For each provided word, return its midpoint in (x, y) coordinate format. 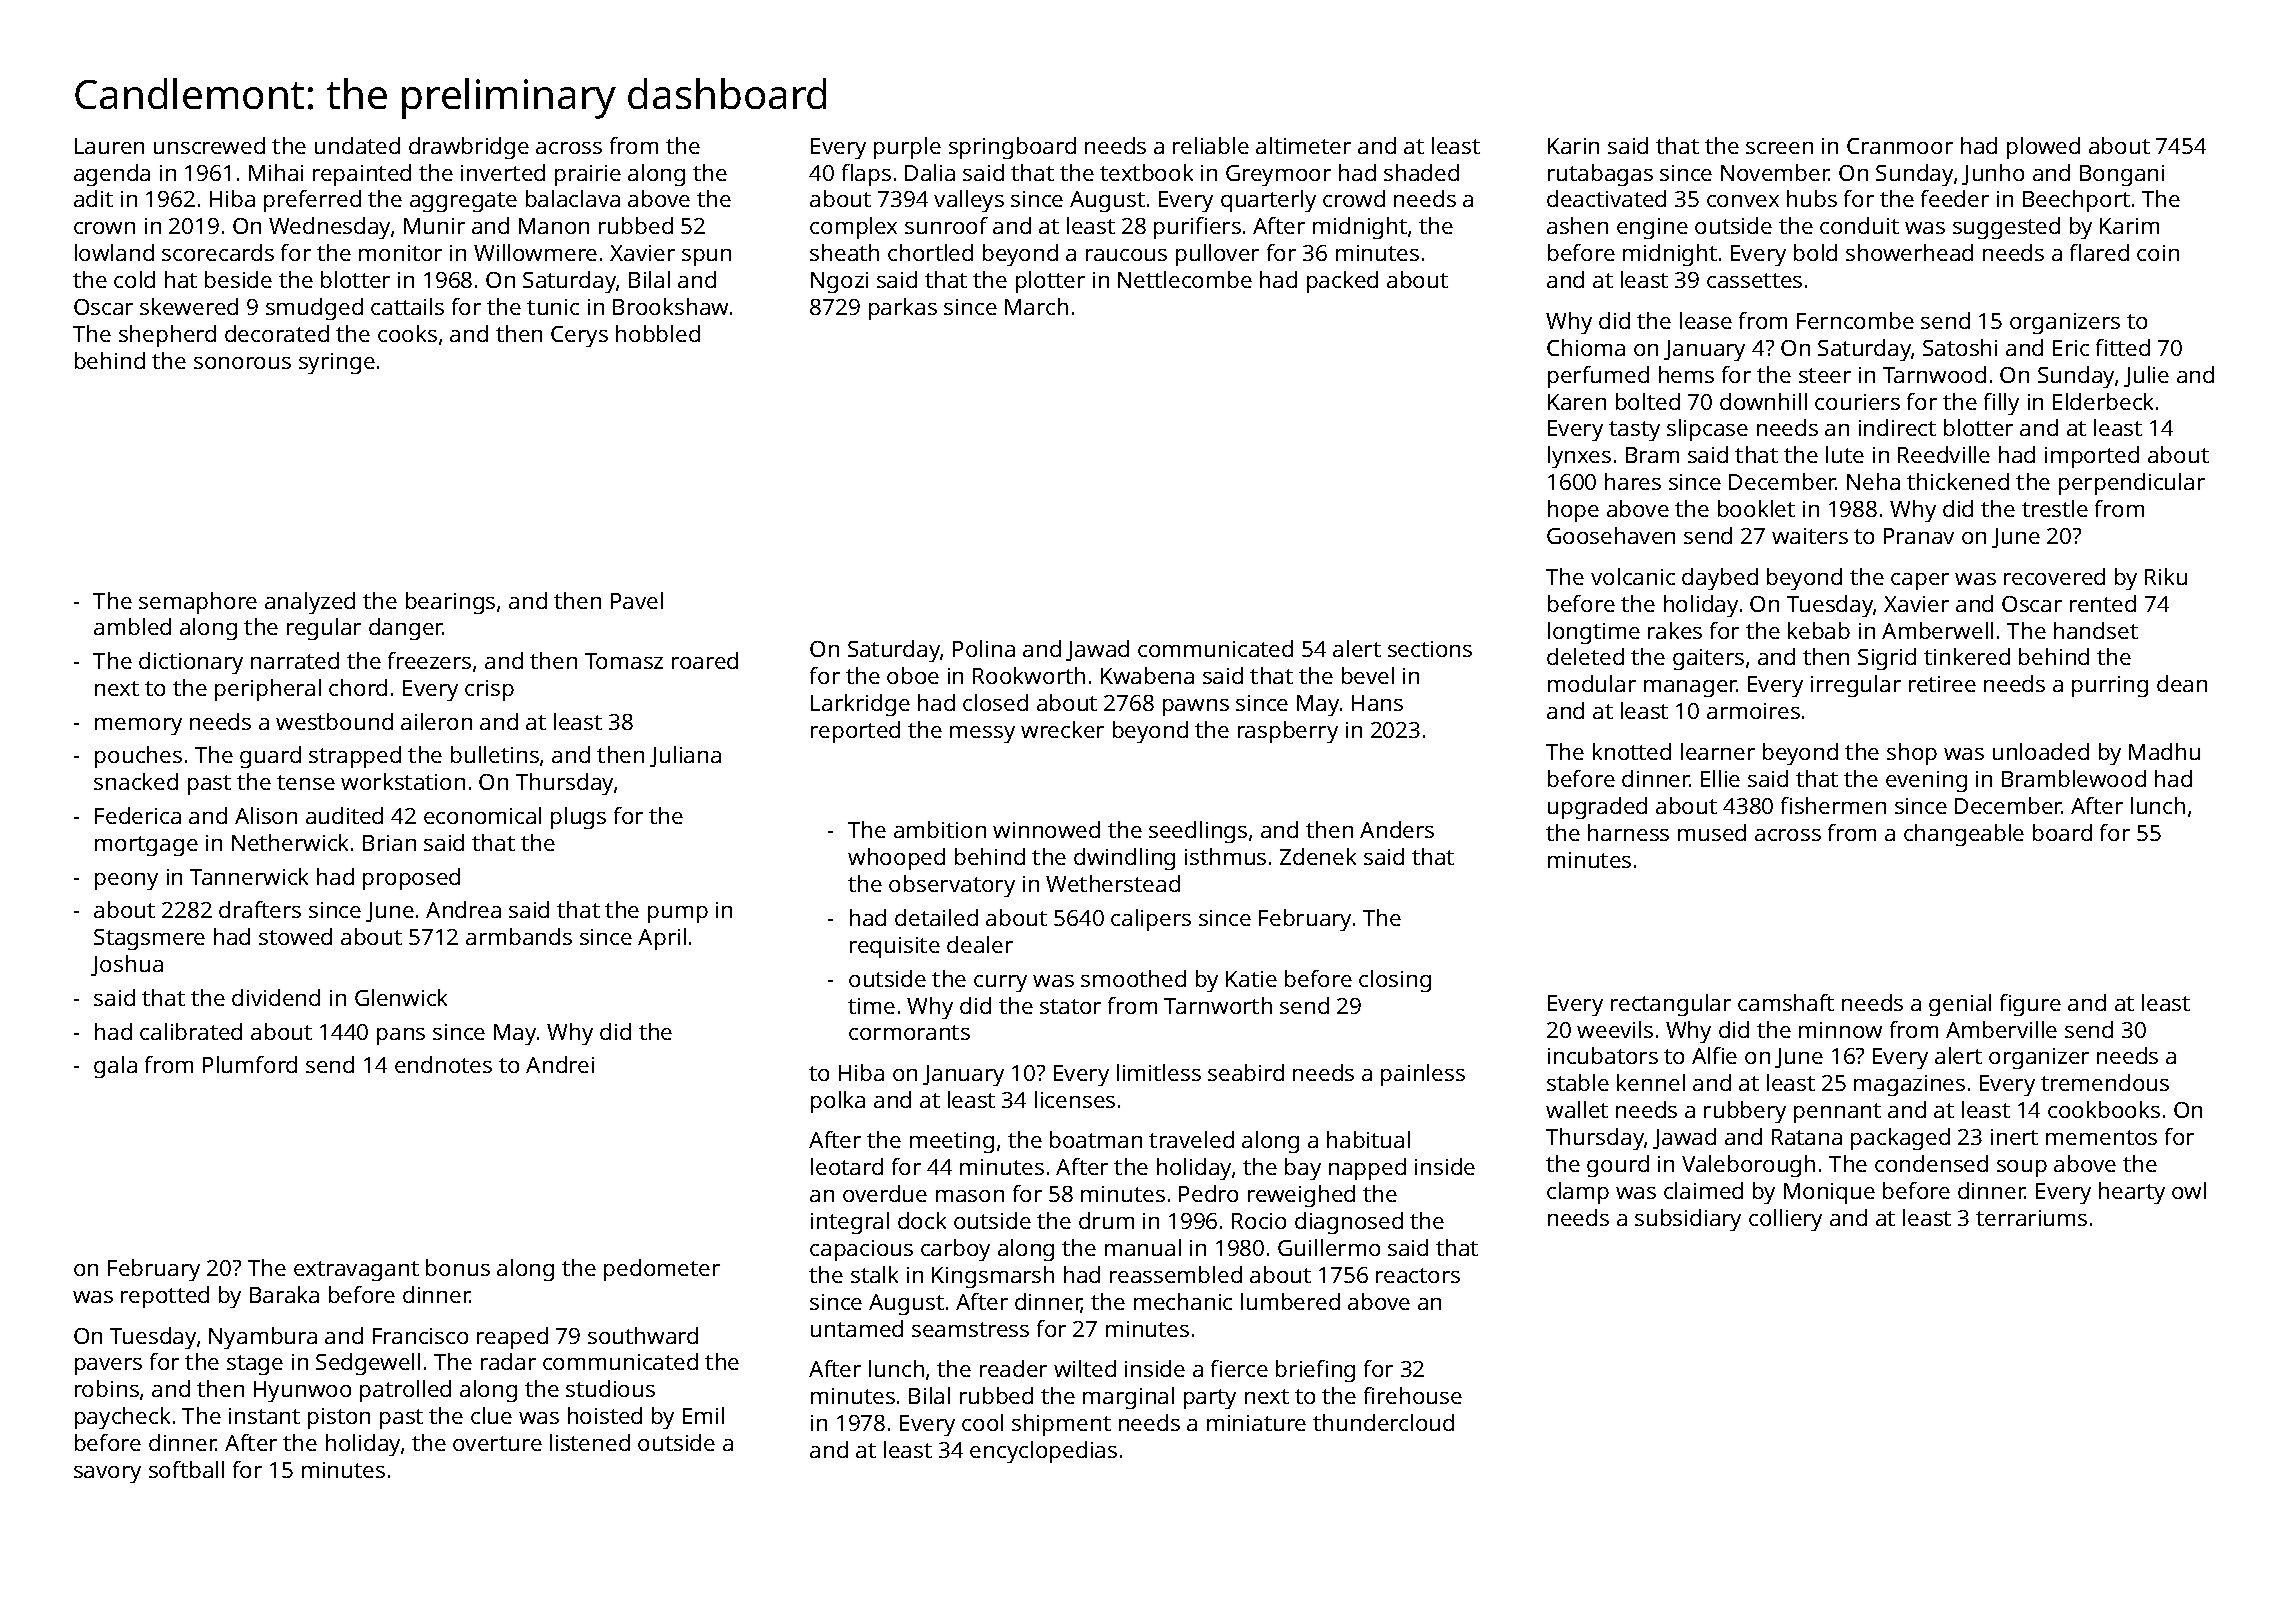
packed (1342, 282)
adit (93, 198)
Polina (984, 648)
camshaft (1786, 1002)
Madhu (2164, 751)
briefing (1315, 1371)
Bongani (2122, 175)
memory (138, 726)
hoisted (605, 1415)
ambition (940, 829)
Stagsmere (149, 939)
